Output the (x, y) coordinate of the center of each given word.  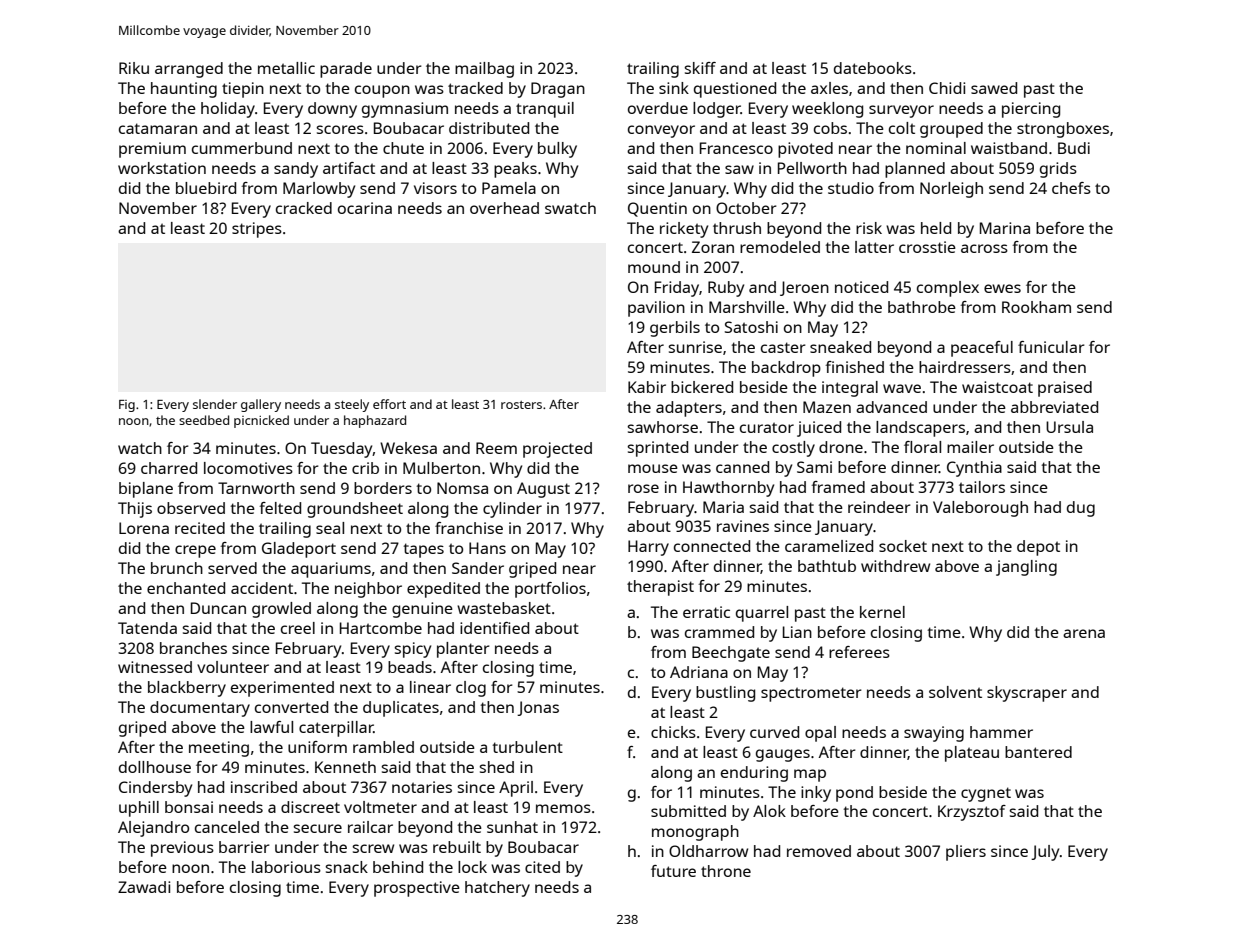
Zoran (713, 247)
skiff (700, 68)
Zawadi (144, 887)
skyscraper (1027, 694)
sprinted (657, 449)
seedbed (204, 420)
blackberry (187, 689)
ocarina (365, 208)
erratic (706, 612)
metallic (286, 68)
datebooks (873, 68)
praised (1065, 389)
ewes (1002, 288)
